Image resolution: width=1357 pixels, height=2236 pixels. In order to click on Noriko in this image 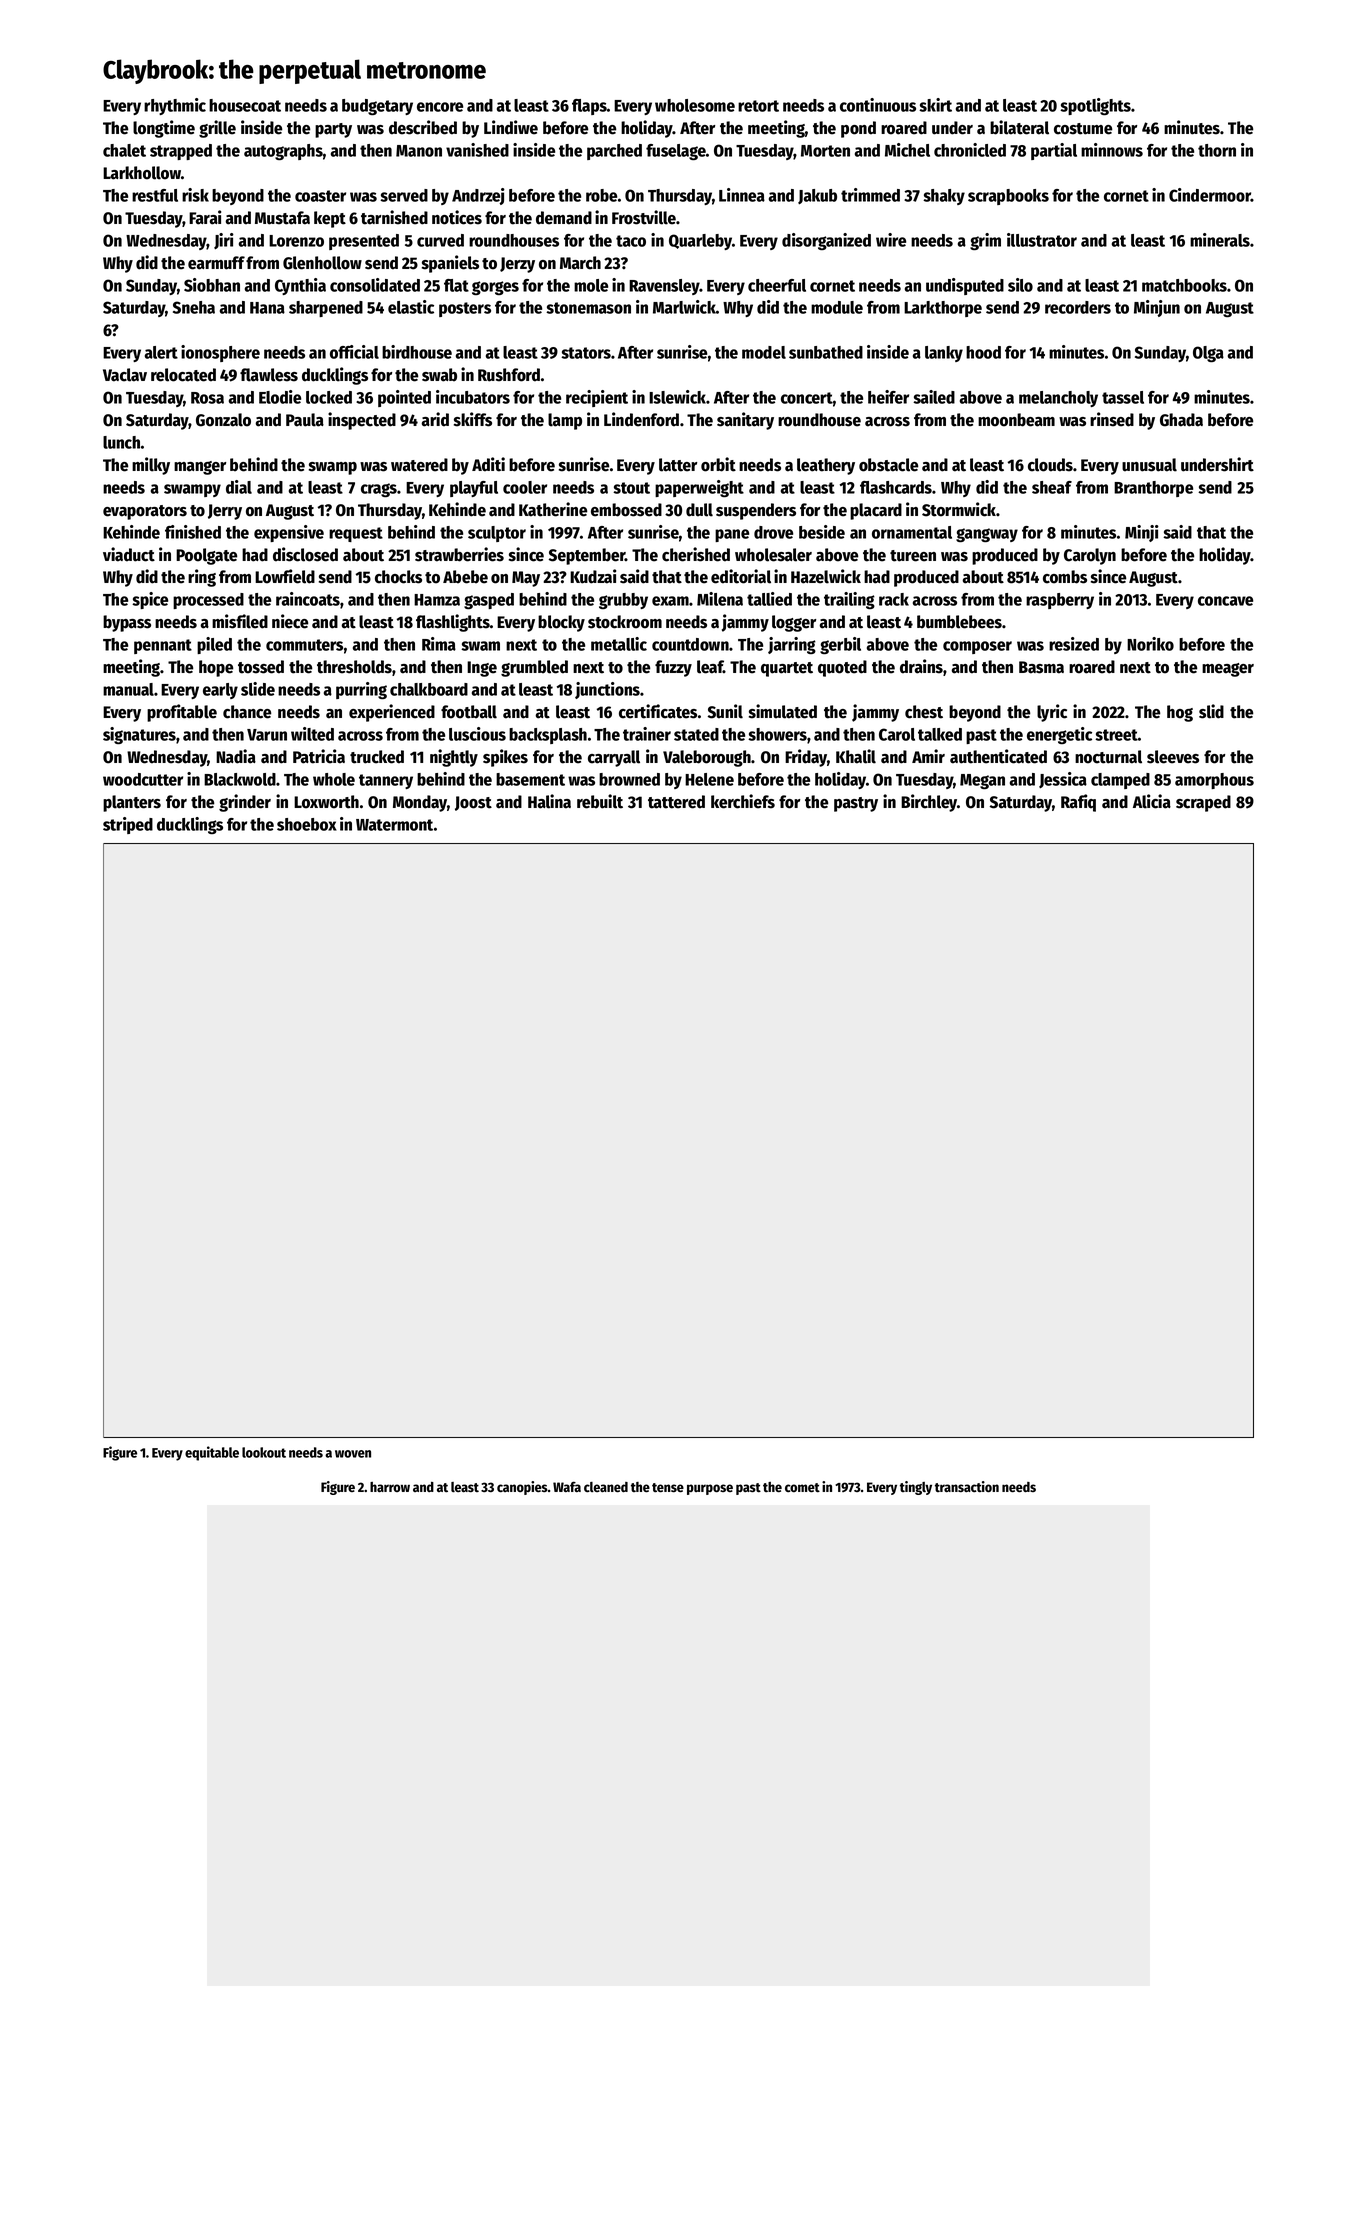, I will do `click(1150, 644)`.
